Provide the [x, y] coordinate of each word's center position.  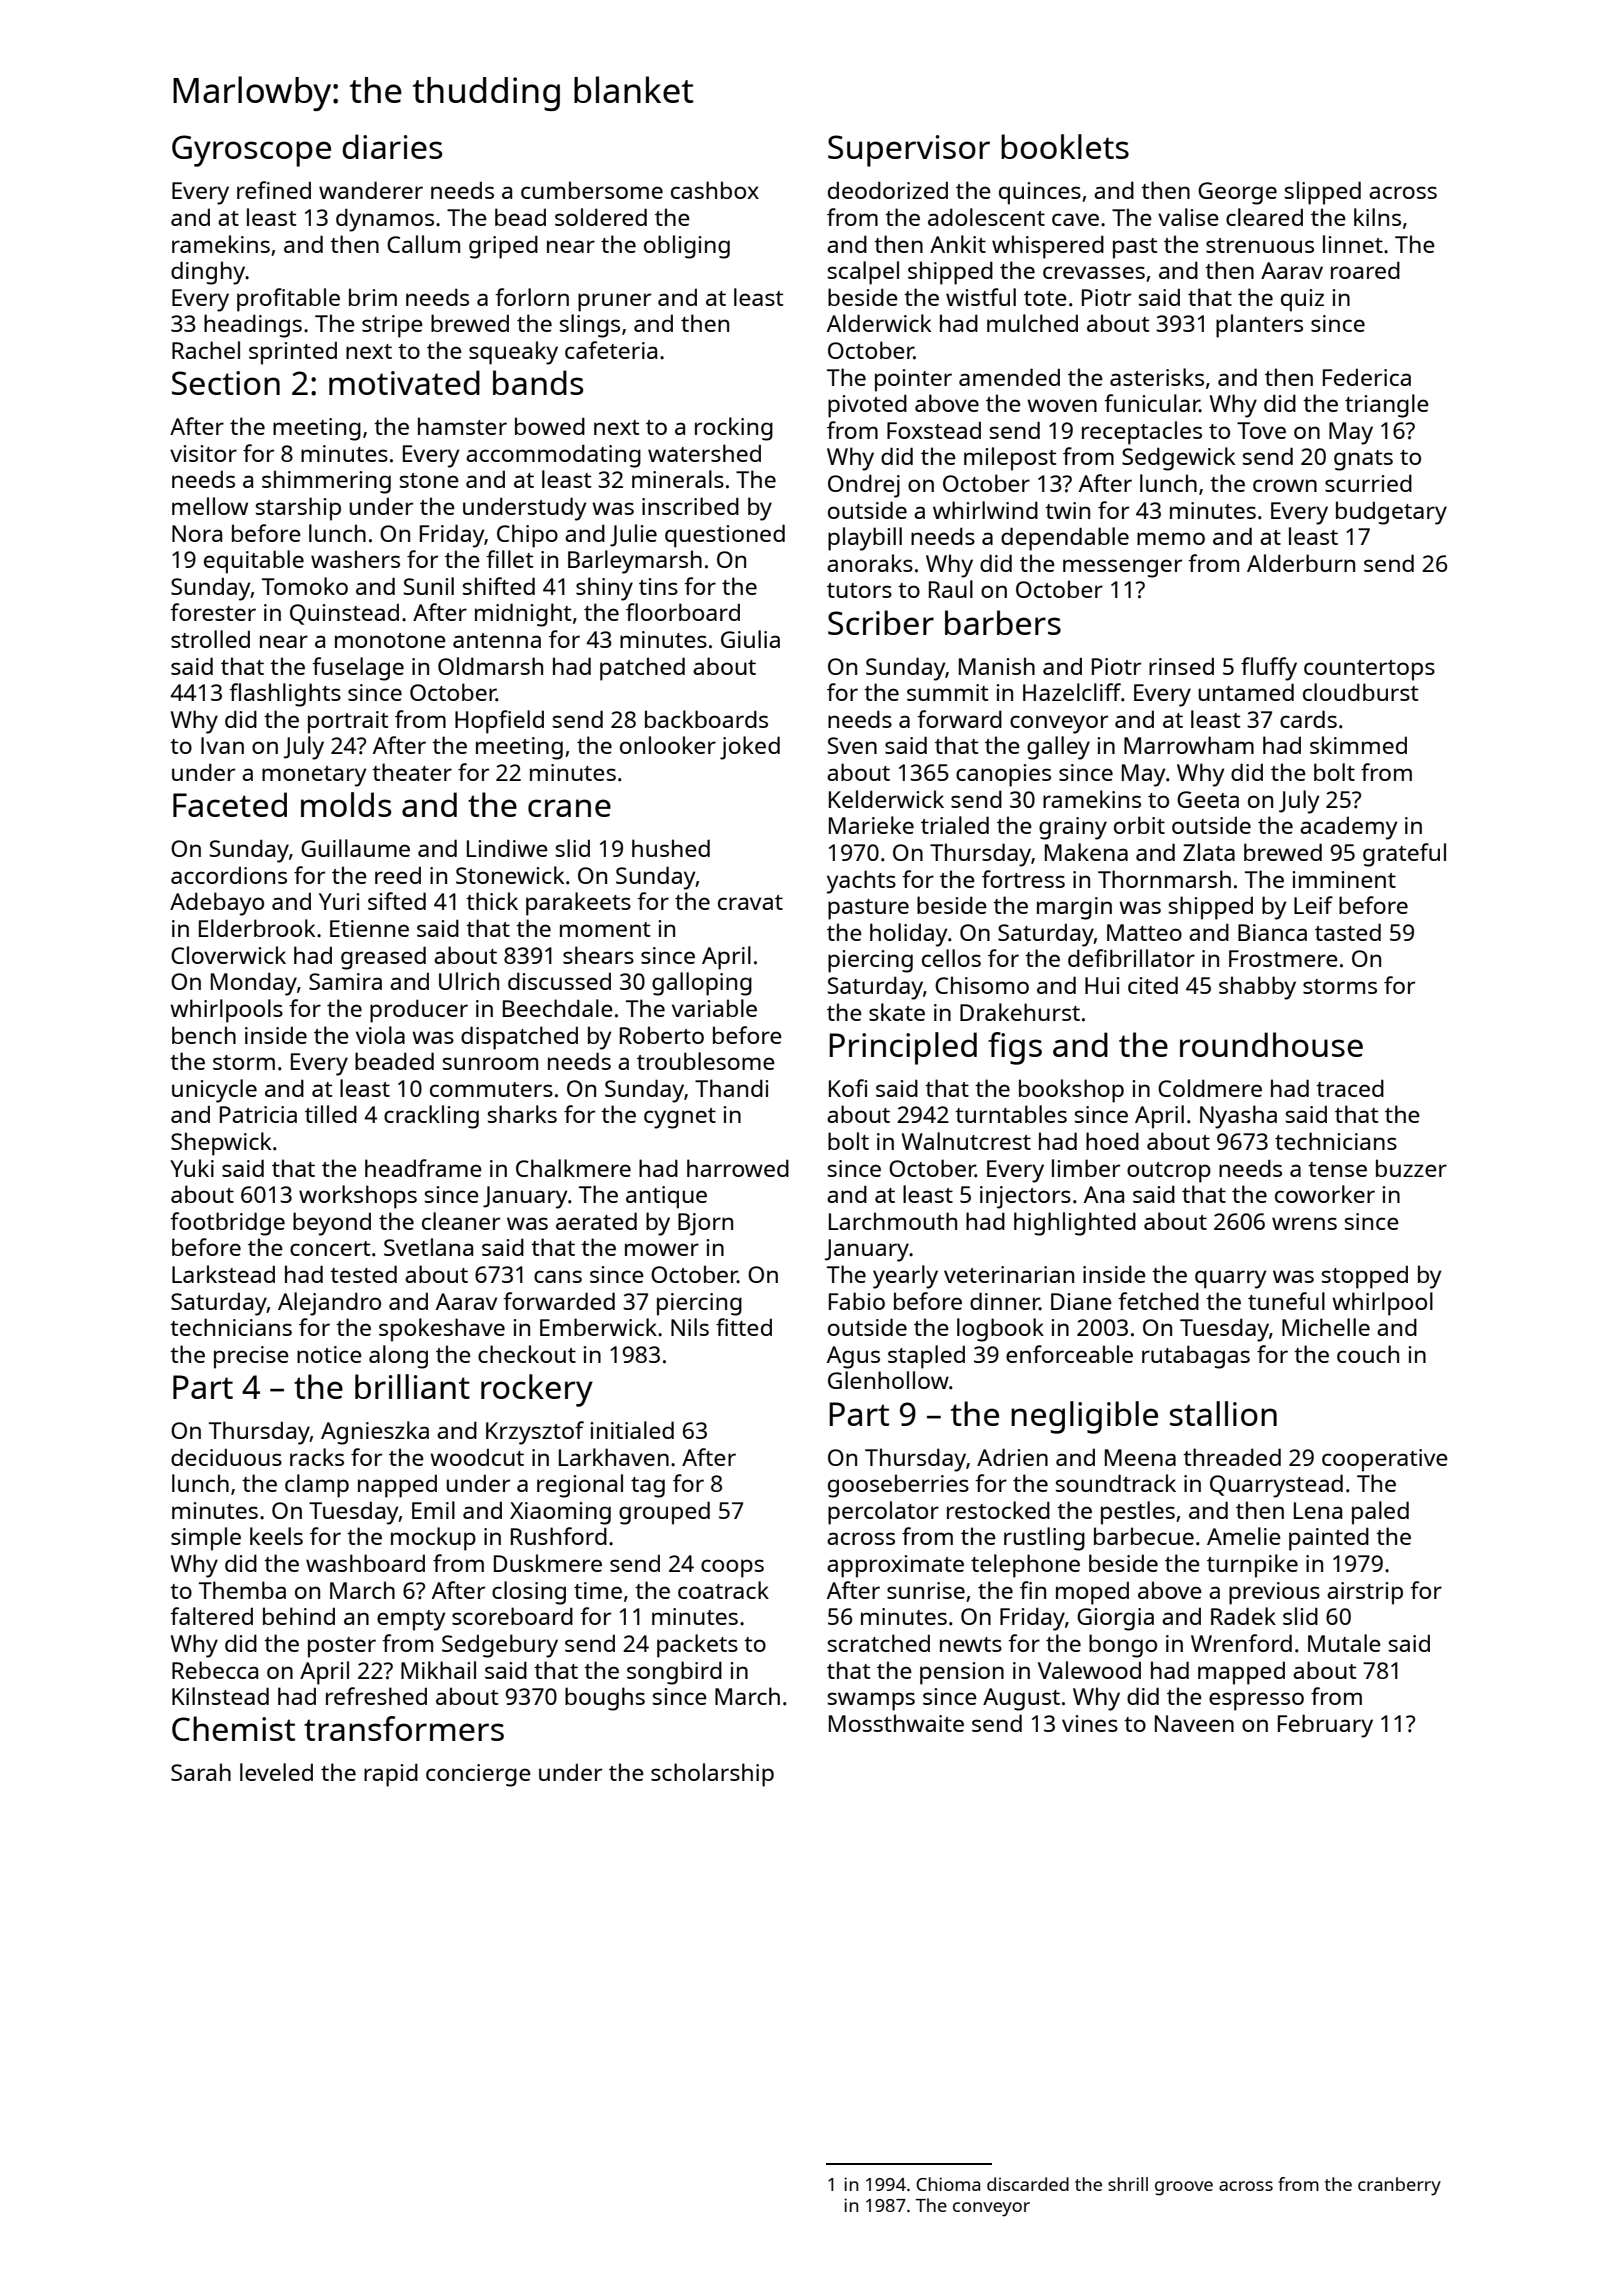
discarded [1028, 2184]
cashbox [715, 190]
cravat [750, 902]
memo [1171, 538]
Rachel [206, 350]
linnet [1353, 244]
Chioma [948, 2184]
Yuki [192, 1168]
